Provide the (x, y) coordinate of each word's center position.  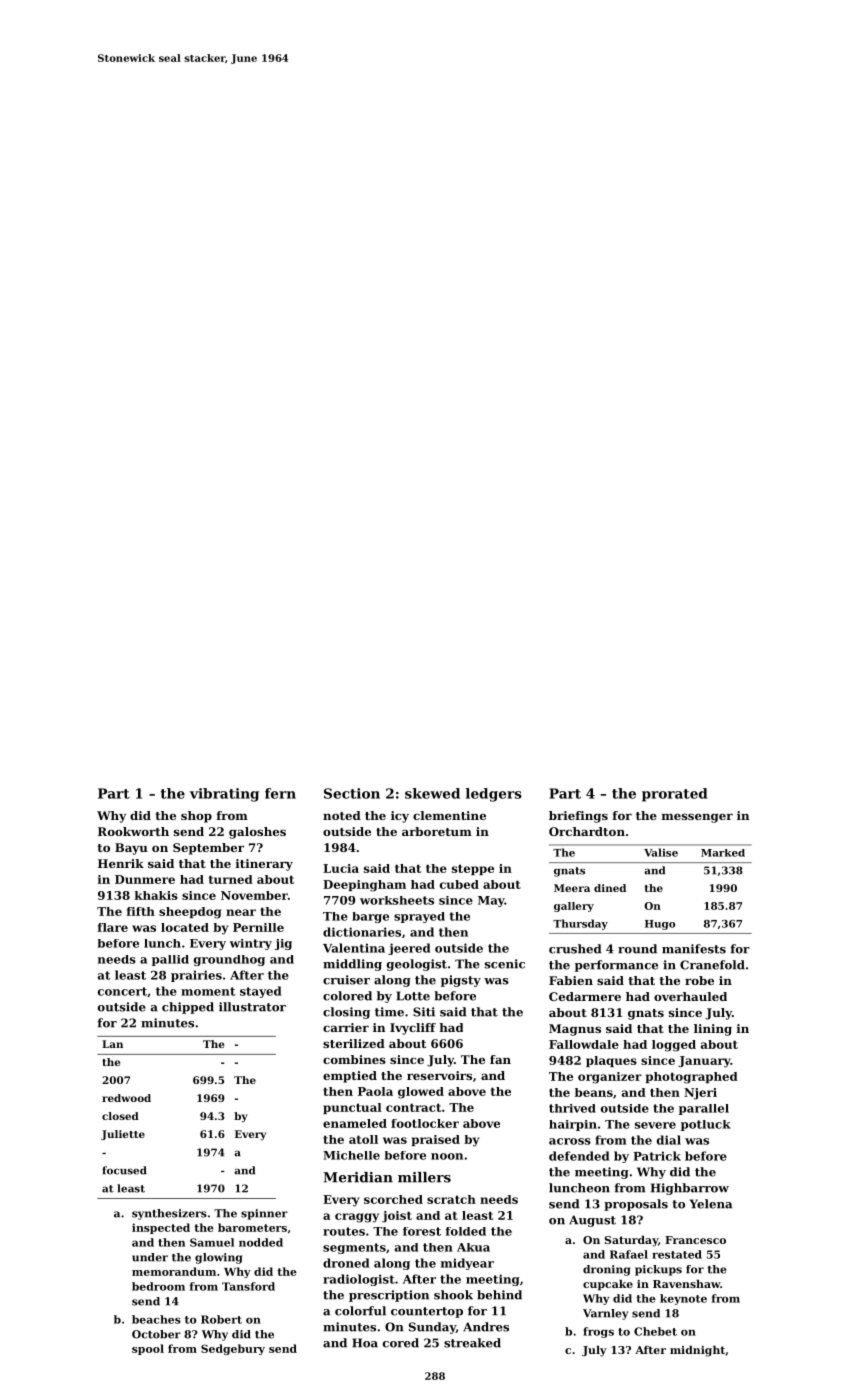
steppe (473, 869)
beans (594, 1092)
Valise (661, 852)
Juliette (123, 1135)
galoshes (257, 833)
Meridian (358, 1177)
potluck (706, 1125)
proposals (636, 1205)
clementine (449, 815)
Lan (112, 1044)
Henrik (121, 863)
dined (610, 888)
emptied (350, 1077)
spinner (264, 1214)
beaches (156, 1319)
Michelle (351, 1155)
